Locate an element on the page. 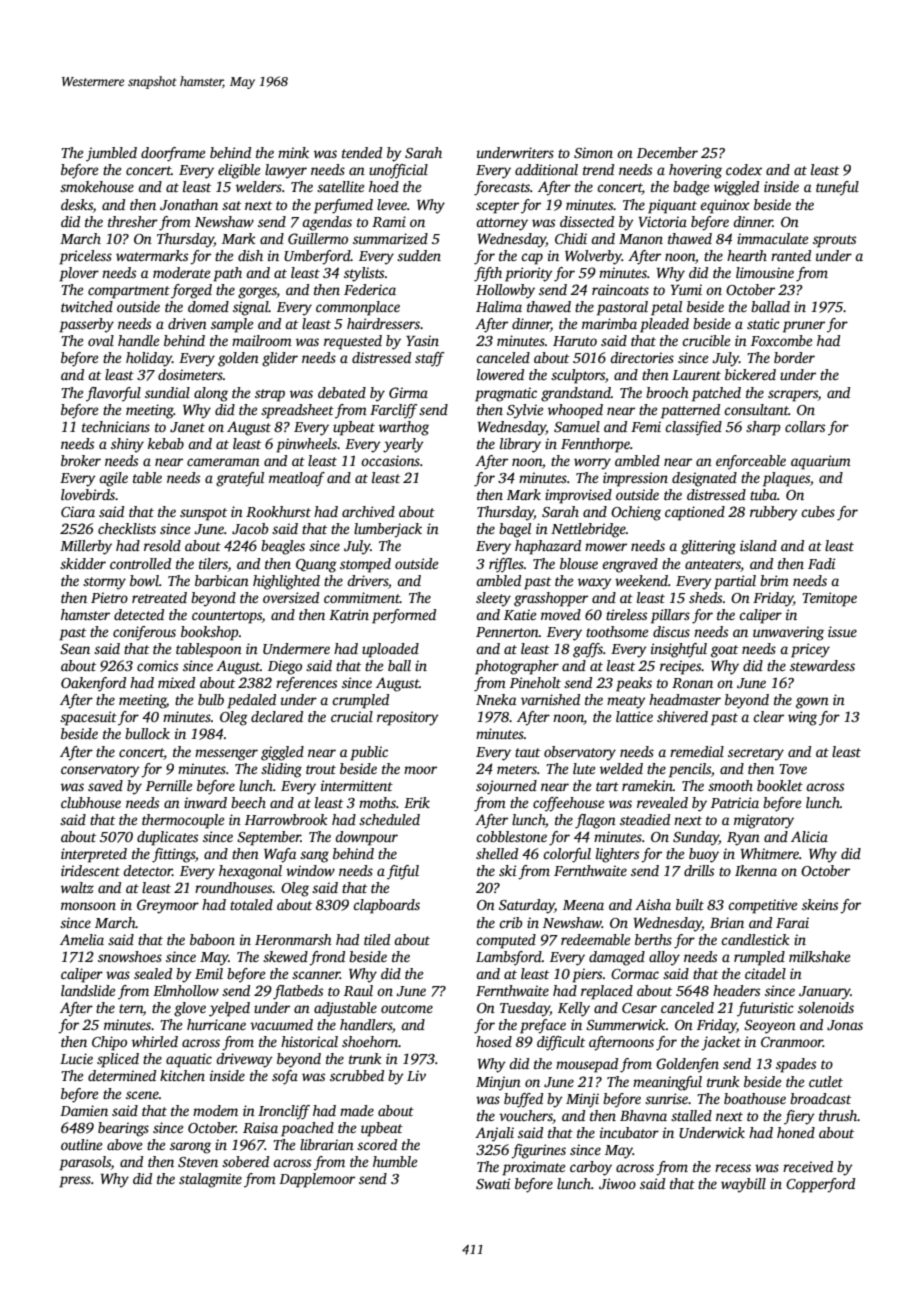  waybill is located at coordinates (743, 1185).
